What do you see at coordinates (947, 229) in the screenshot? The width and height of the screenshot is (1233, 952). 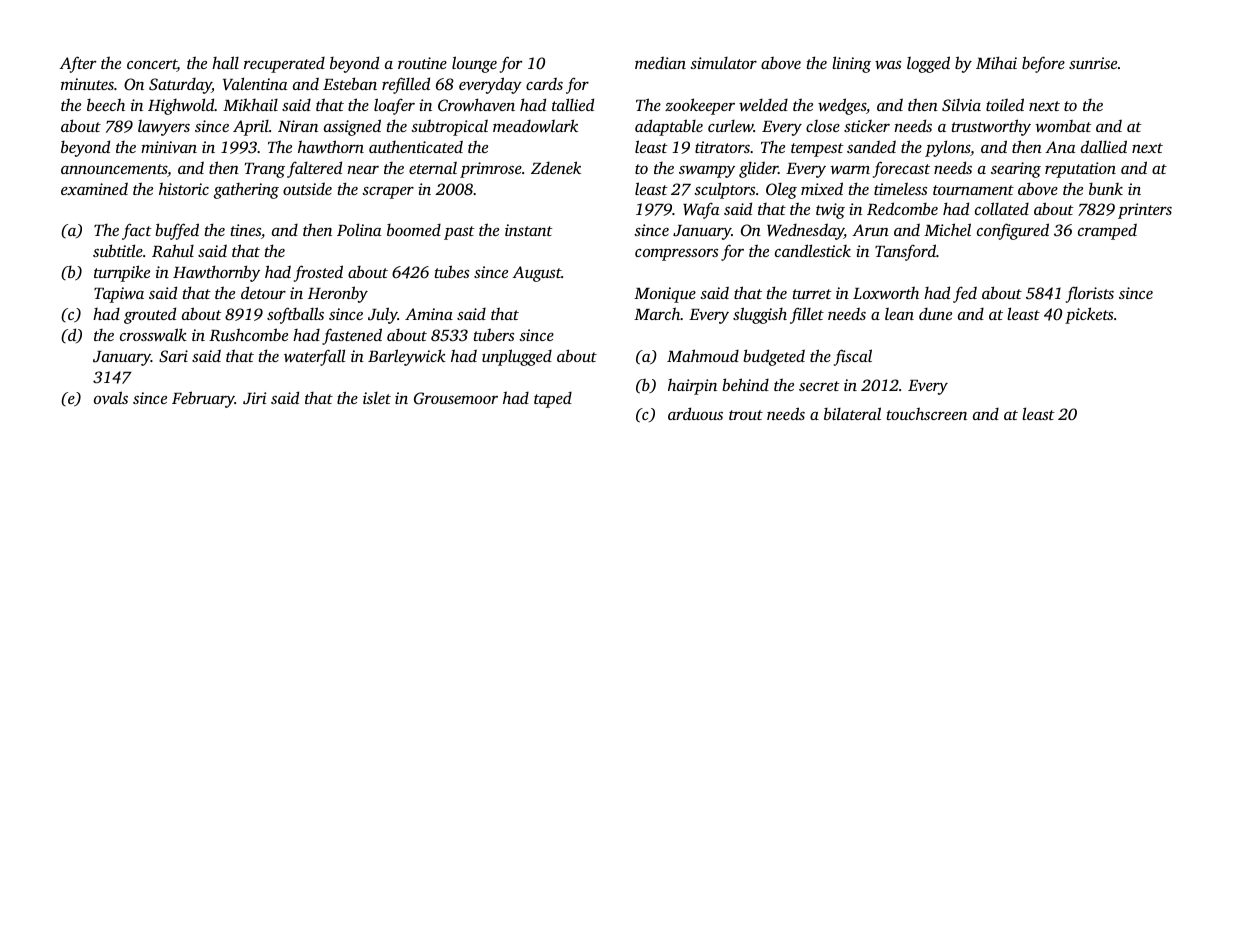 I see `Michel` at bounding box center [947, 229].
